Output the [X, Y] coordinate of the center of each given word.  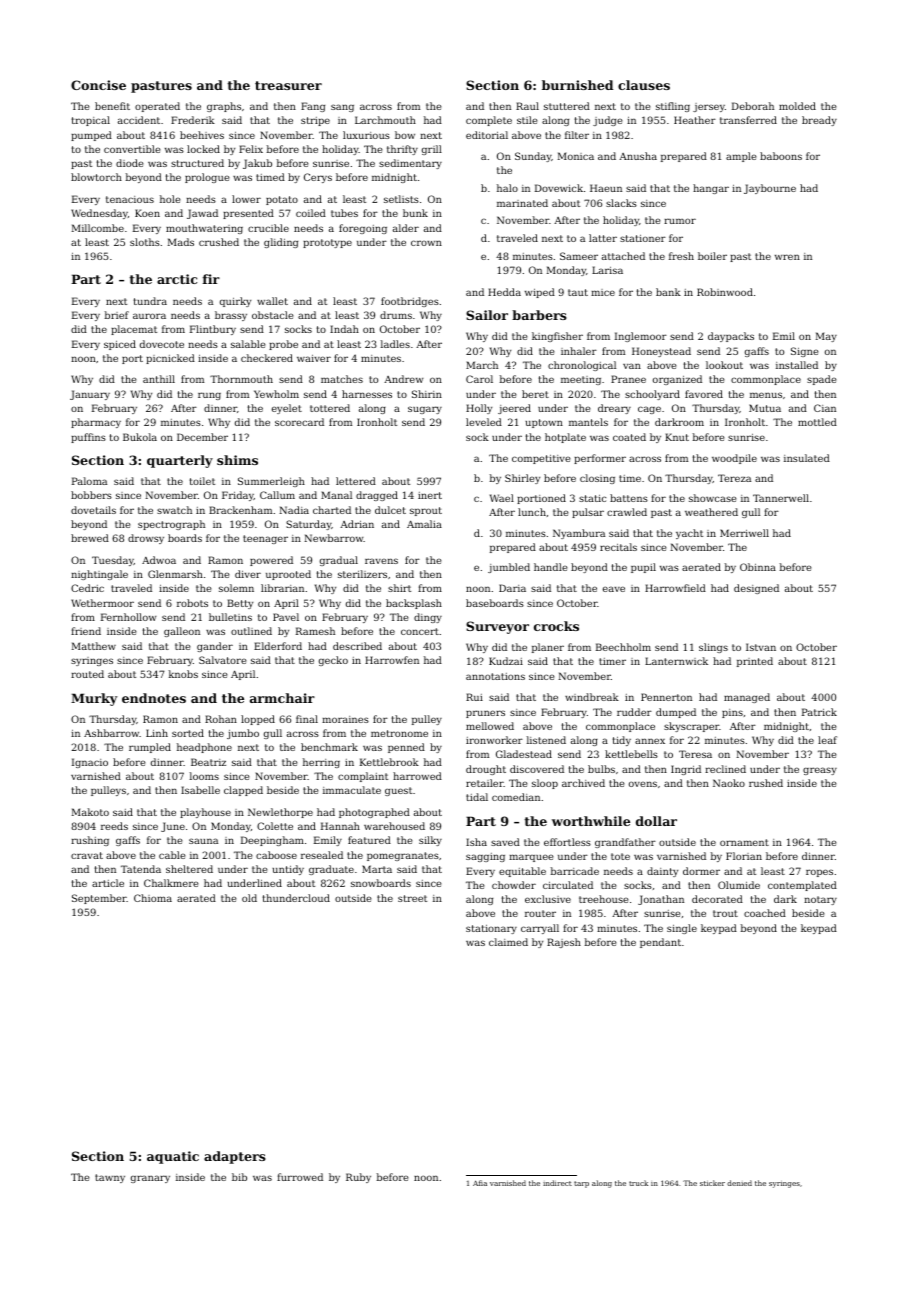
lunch [532, 512]
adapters [235, 1157]
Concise [98, 85]
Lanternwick [676, 661]
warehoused [394, 826]
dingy [428, 618]
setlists [401, 199]
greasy [820, 771]
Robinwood [725, 292]
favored [704, 394]
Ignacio [90, 763]
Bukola [140, 437]
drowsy [146, 539]
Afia [480, 1183]
